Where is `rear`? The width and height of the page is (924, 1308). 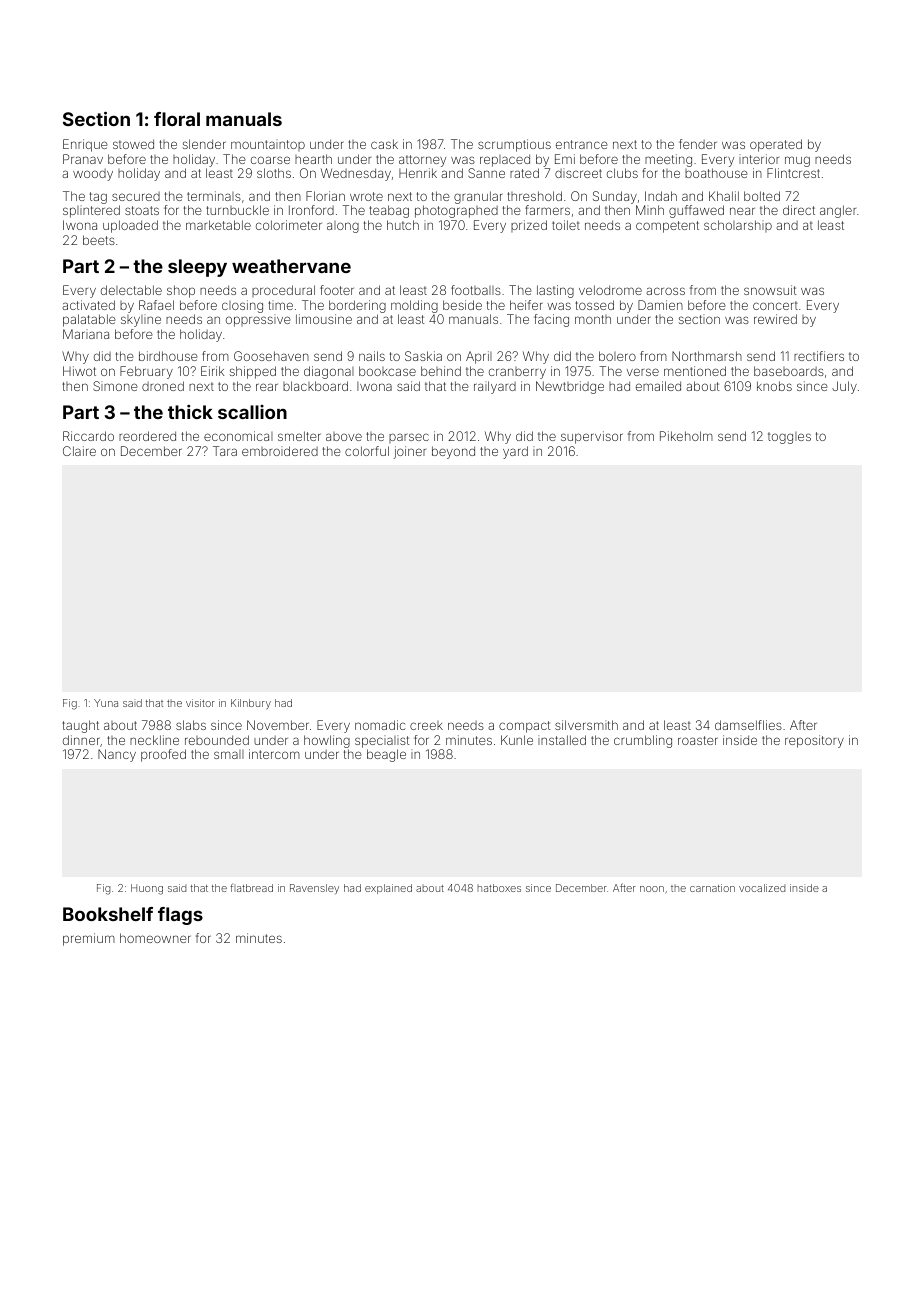 rear is located at coordinates (267, 387).
